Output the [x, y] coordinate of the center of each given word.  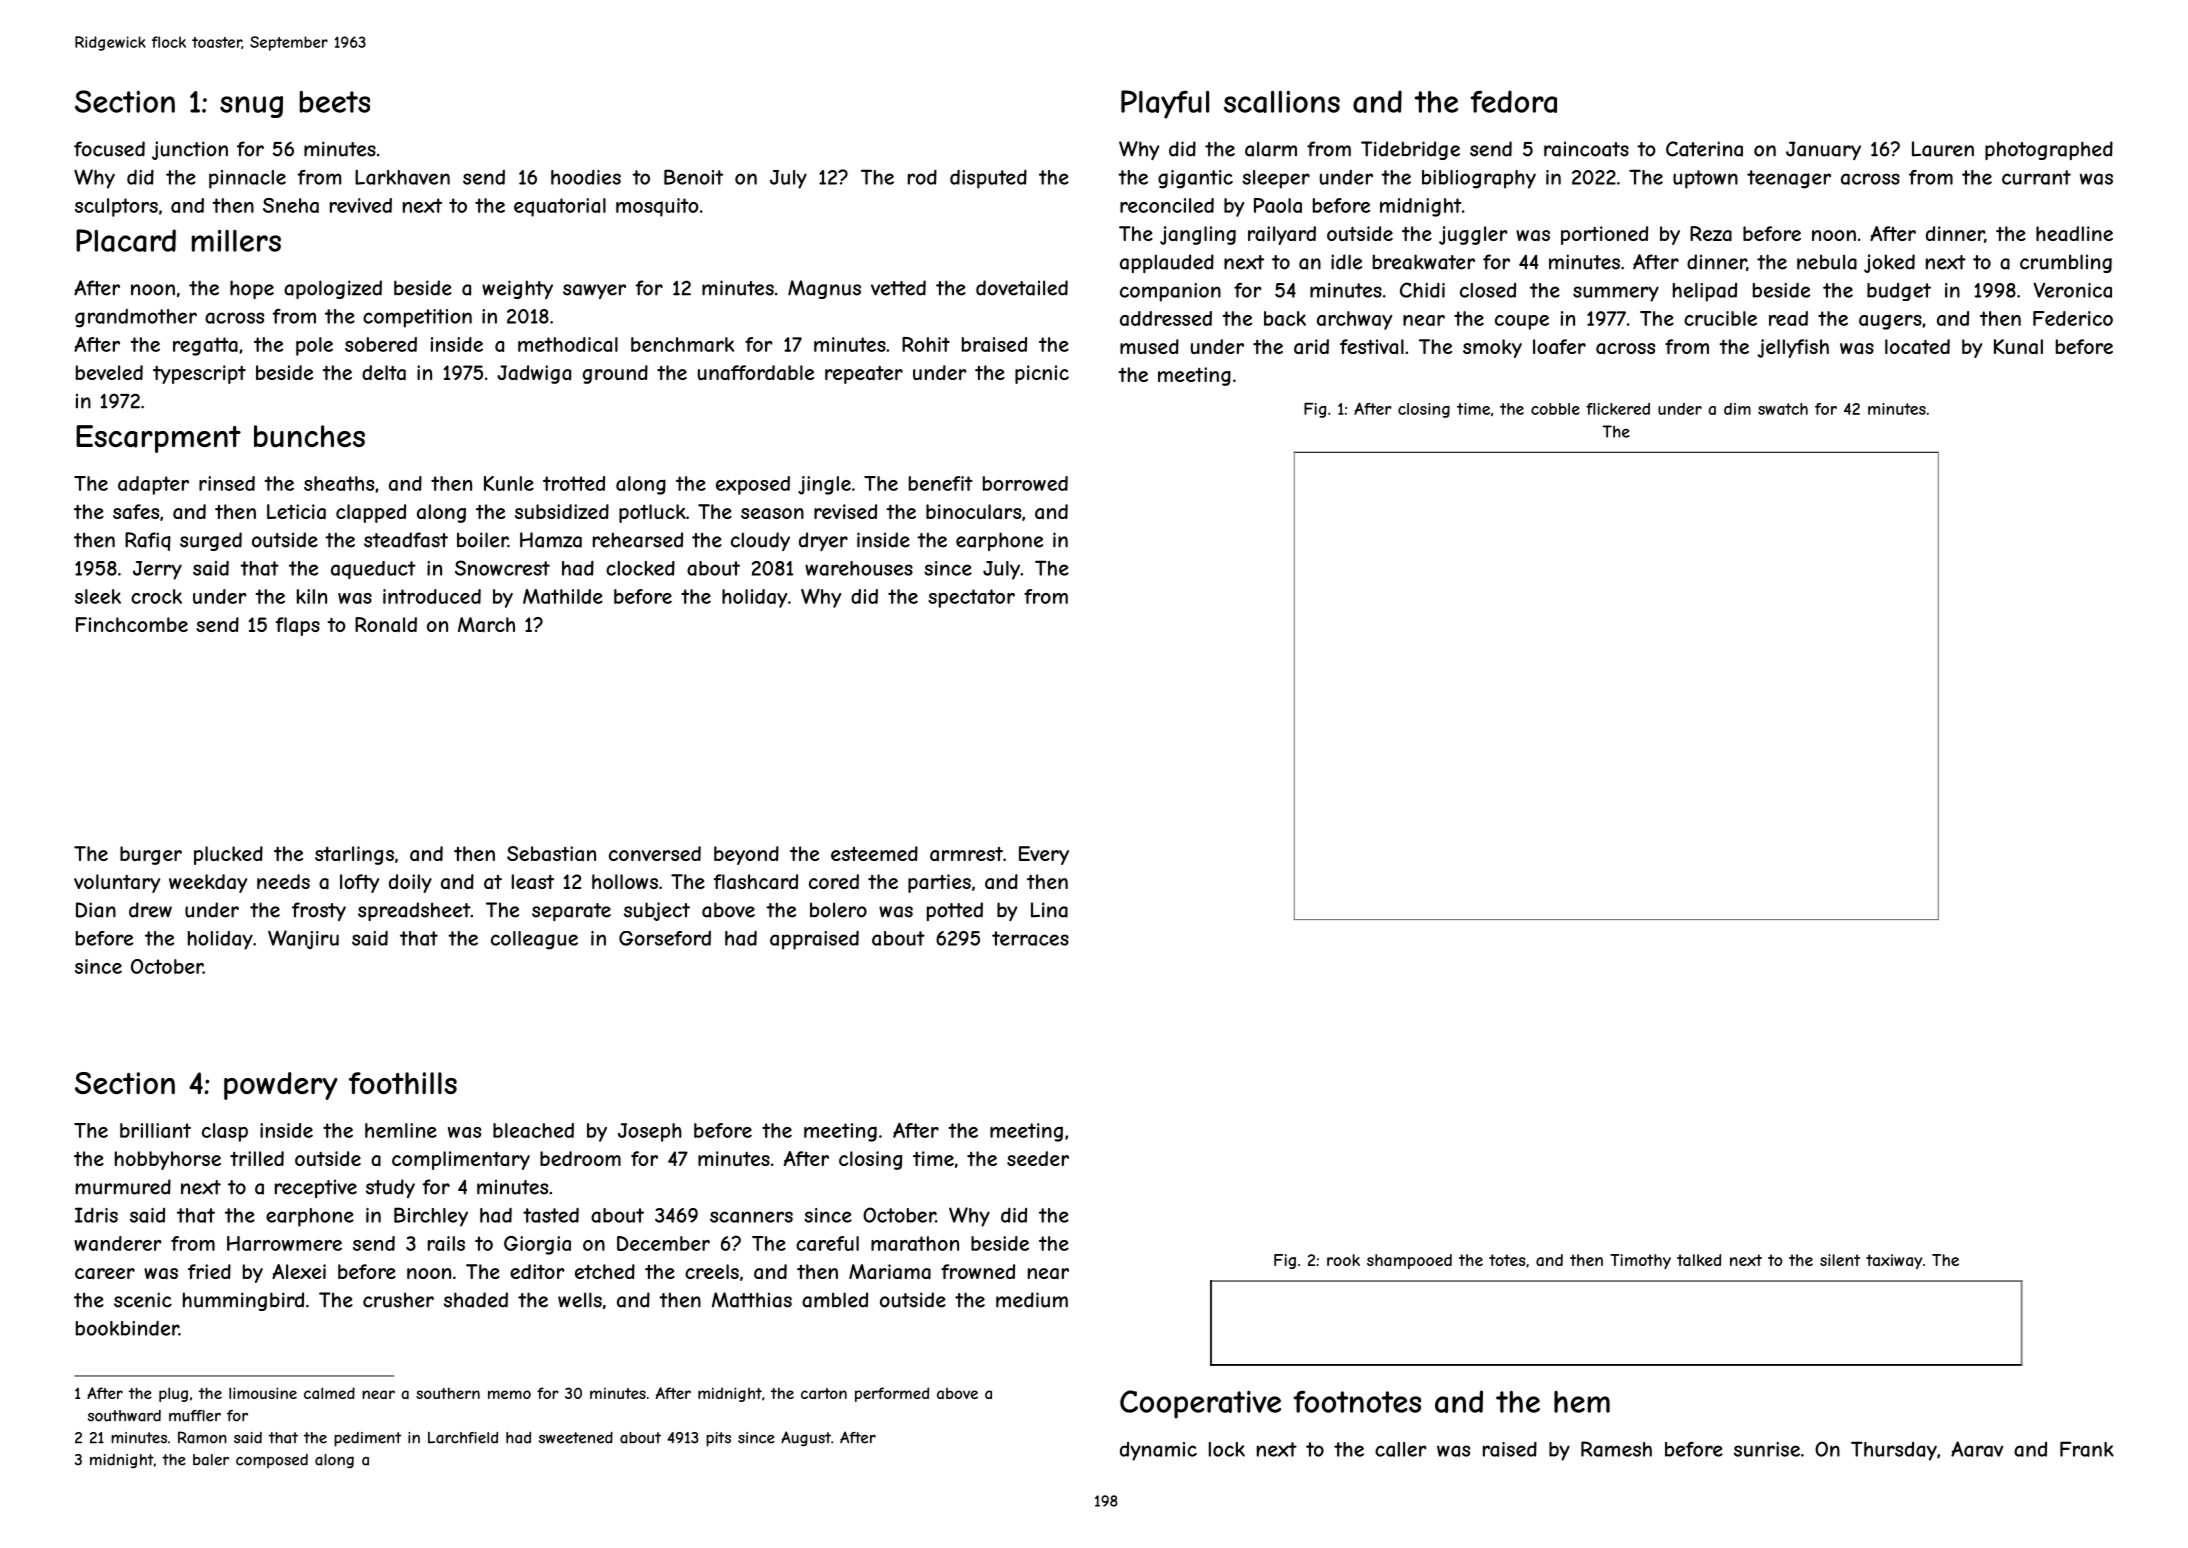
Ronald [386, 624]
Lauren [1943, 149]
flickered [1618, 409]
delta [384, 373]
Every [1044, 855]
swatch [1783, 409]
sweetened [576, 1438]
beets [335, 102]
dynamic [1158, 1451]
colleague [534, 940]
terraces [1030, 938]
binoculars [973, 511]
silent [1840, 1260]
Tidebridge [1410, 150]
